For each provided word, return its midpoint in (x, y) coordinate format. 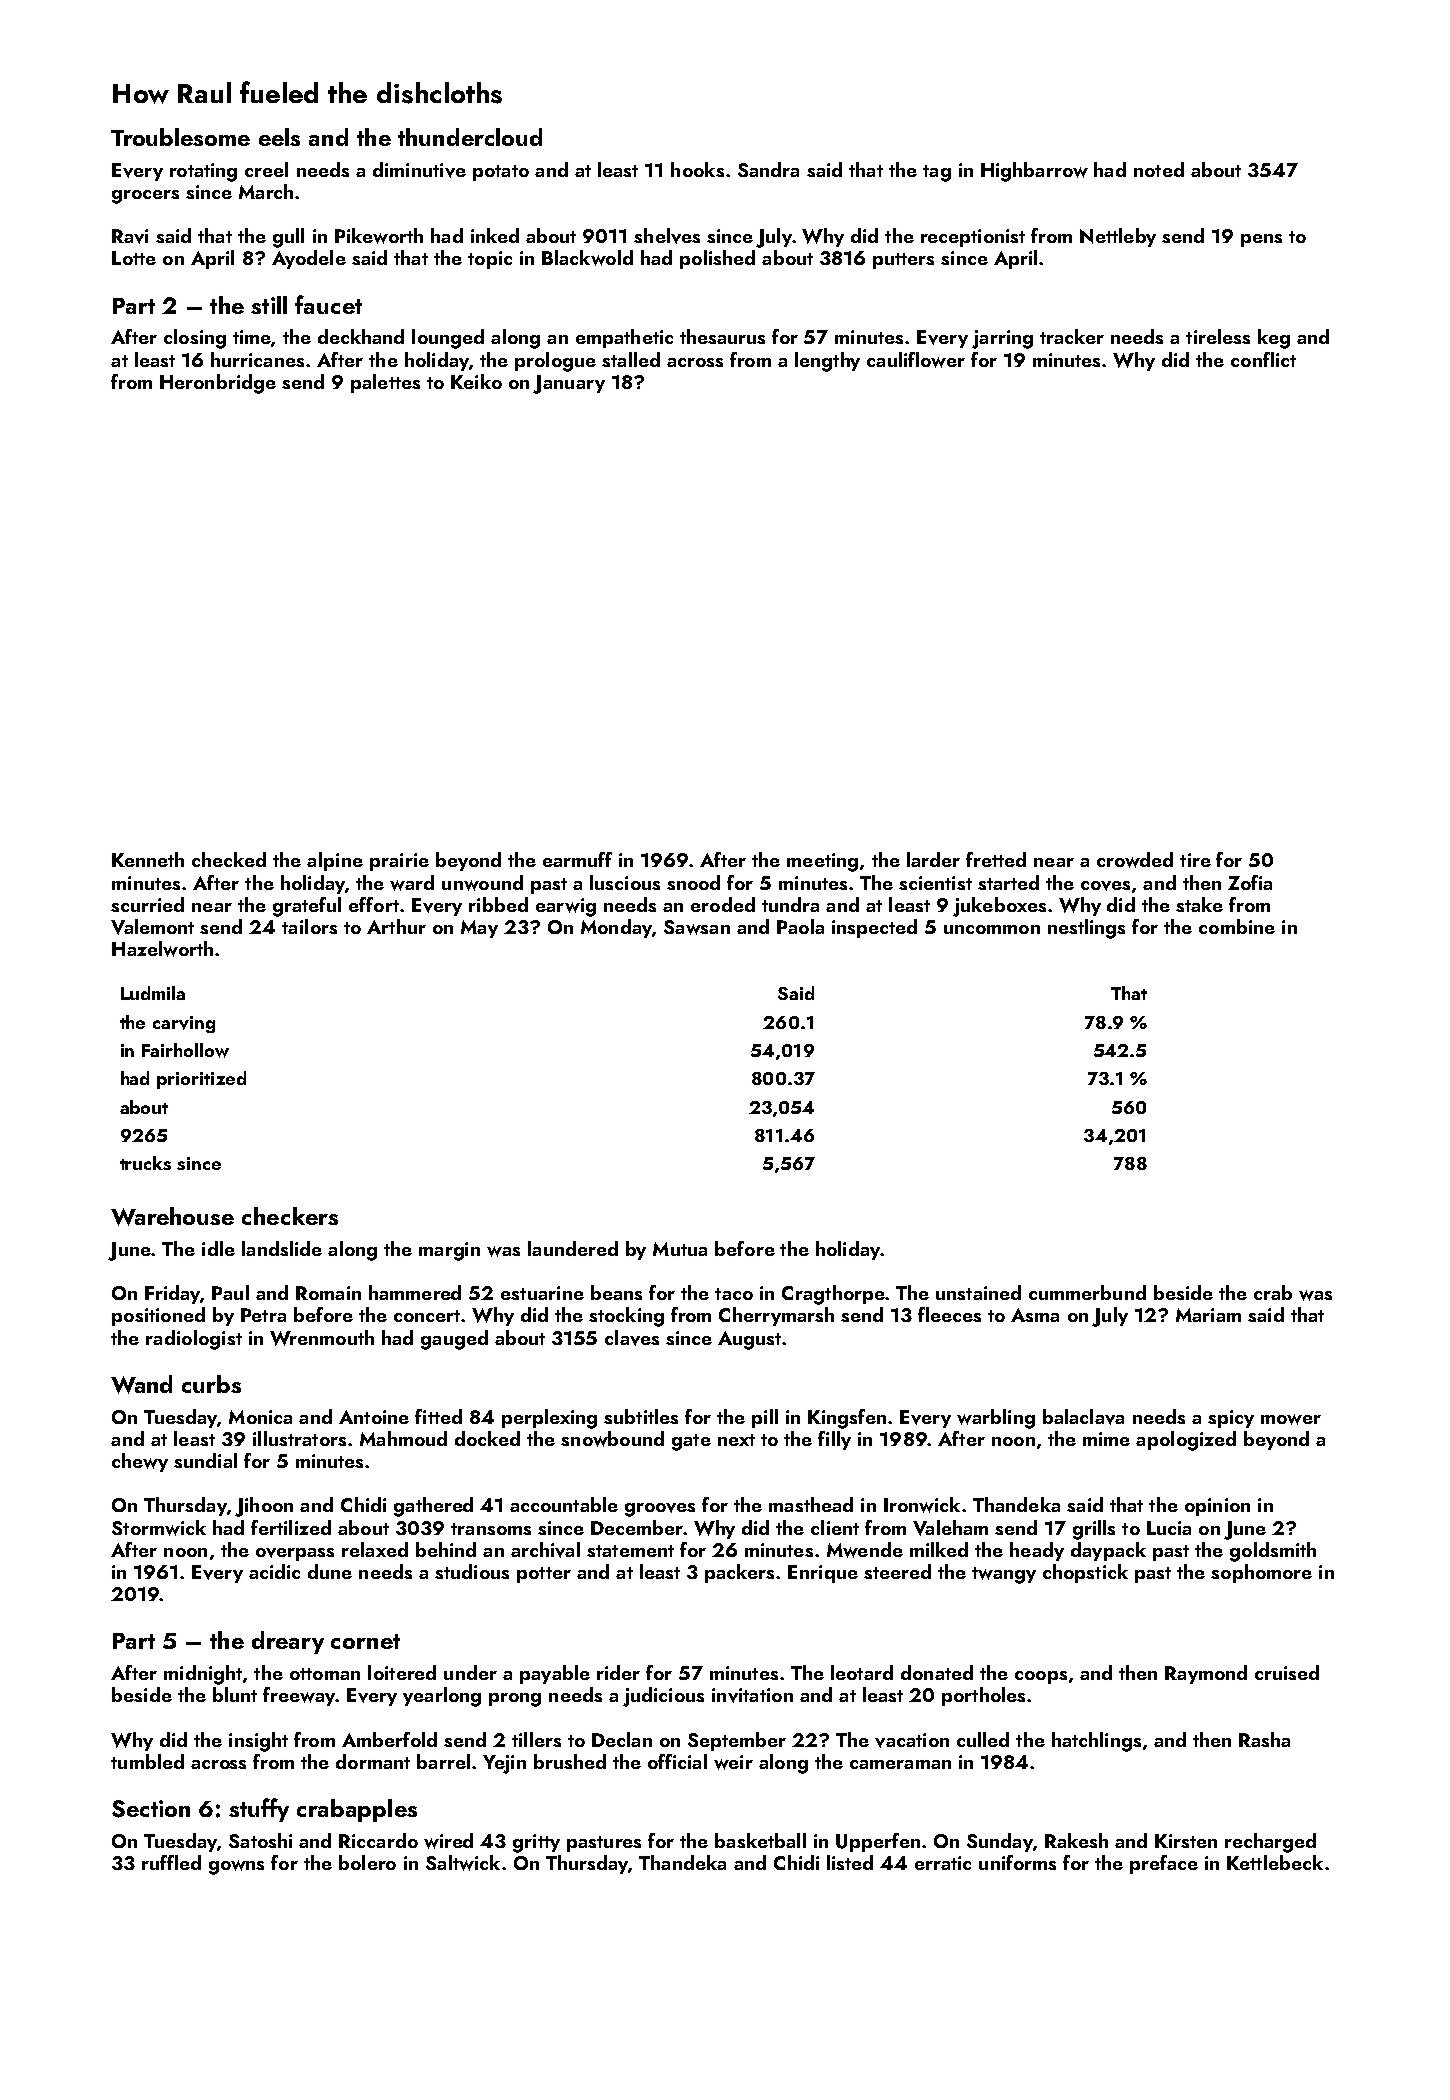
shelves (667, 236)
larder (933, 859)
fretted (996, 859)
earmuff (577, 859)
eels (279, 137)
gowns (236, 1867)
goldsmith (1273, 1552)
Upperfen (878, 1842)
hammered (415, 1292)
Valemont (152, 927)
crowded (1135, 860)
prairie (399, 862)
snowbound (612, 1439)
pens (1261, 240)
